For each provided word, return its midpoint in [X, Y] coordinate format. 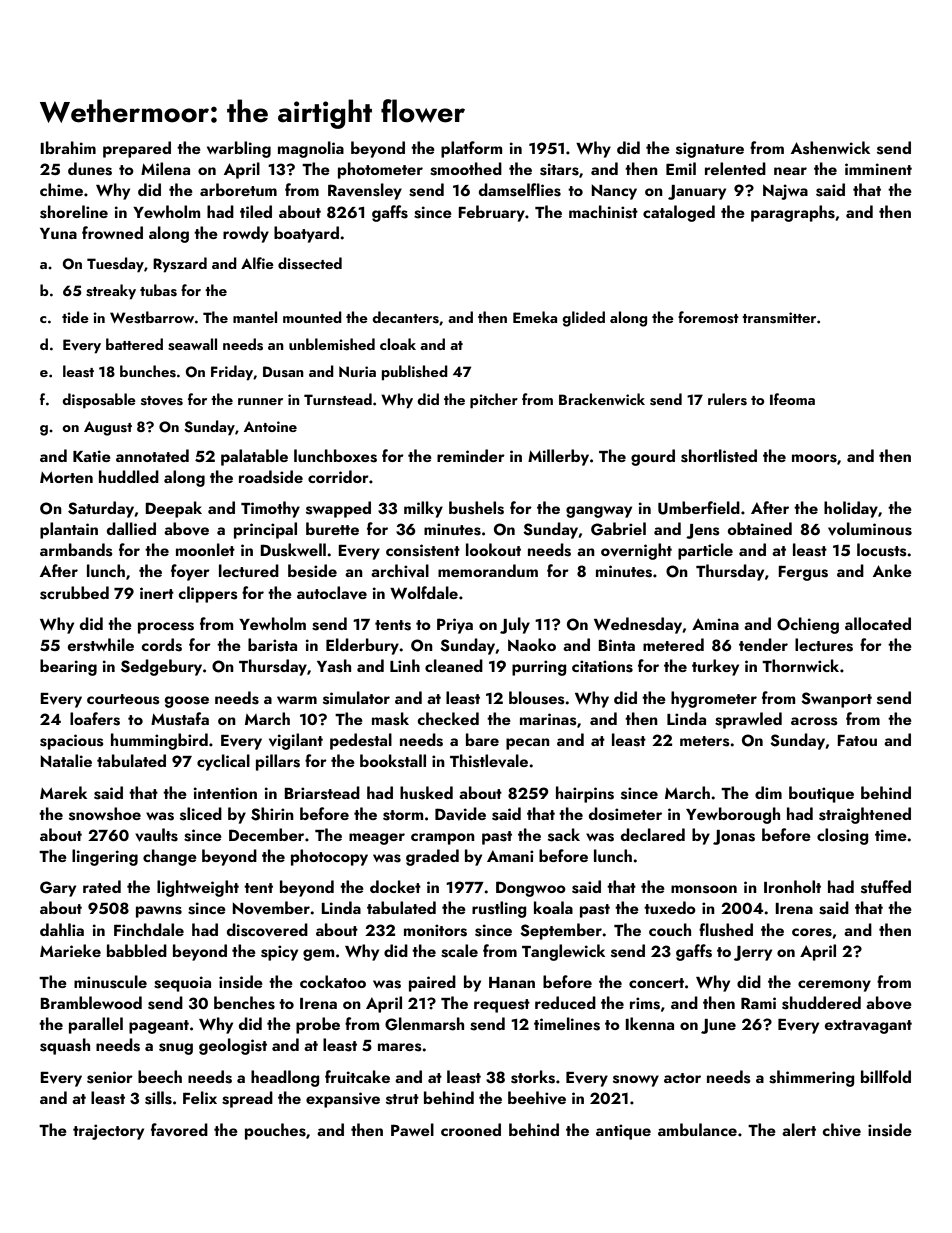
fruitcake [357, 1076]
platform [471, 149]
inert [157, 593]
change [170, 857]
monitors [435, 930]
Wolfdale [424, 592]
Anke [892, 570]
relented [735, 168]
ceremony [834, 986]
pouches [275, 1131]
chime [61, 189]
